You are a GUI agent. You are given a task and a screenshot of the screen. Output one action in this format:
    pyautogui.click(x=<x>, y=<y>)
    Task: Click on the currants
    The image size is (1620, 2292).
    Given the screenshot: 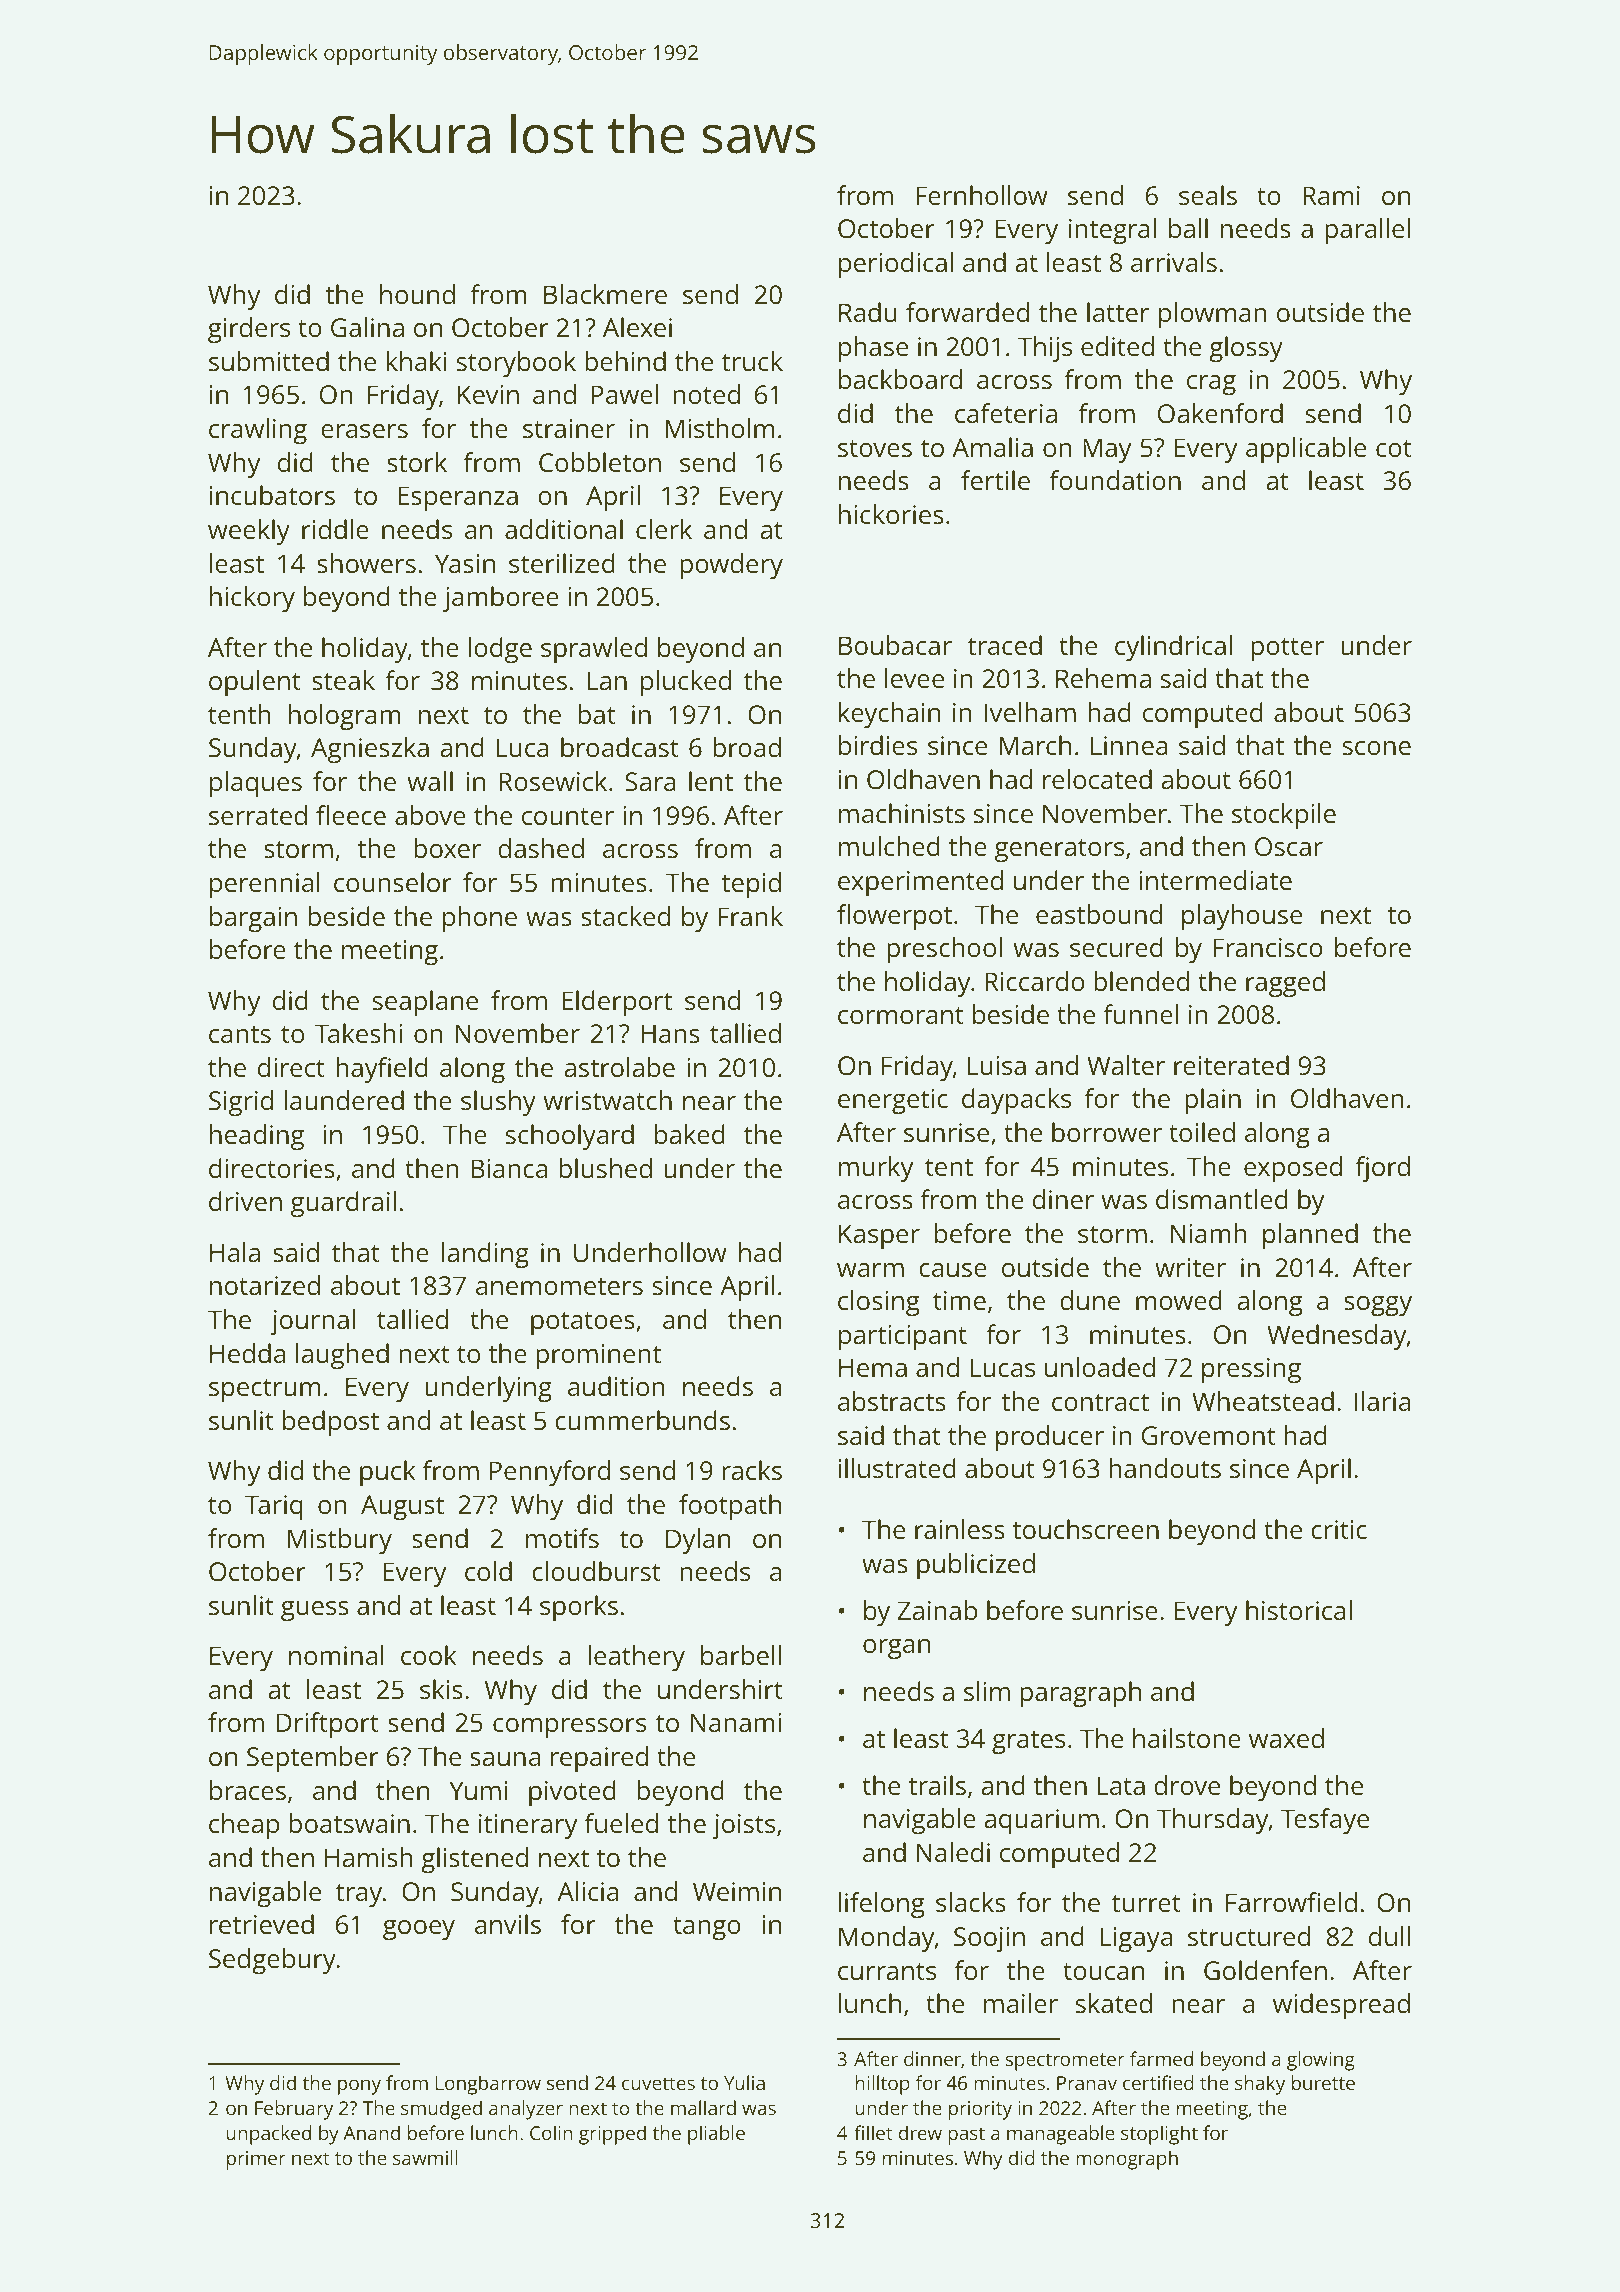 What is the action you would take?
    pyautogui.click(x=887, y=1971)
